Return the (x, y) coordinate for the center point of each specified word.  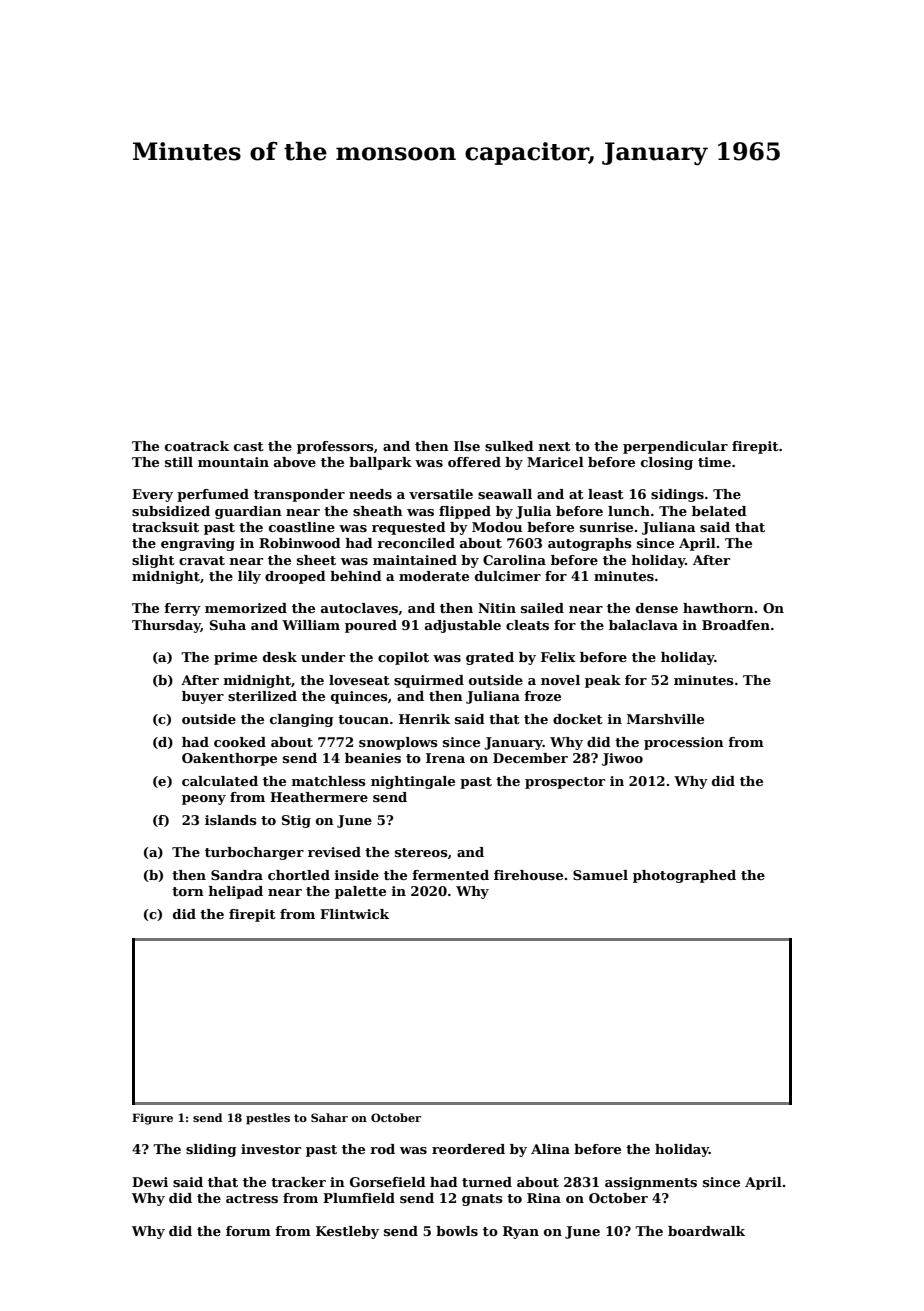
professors (335, 447)
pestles (268, 1119)
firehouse (528, 875)
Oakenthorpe (229, 759)
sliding (211, 1150)
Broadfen (736, 625)
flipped (465, 512)
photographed (684, 876)
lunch (629, 511)
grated (490, 658)
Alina (550, 1149)
